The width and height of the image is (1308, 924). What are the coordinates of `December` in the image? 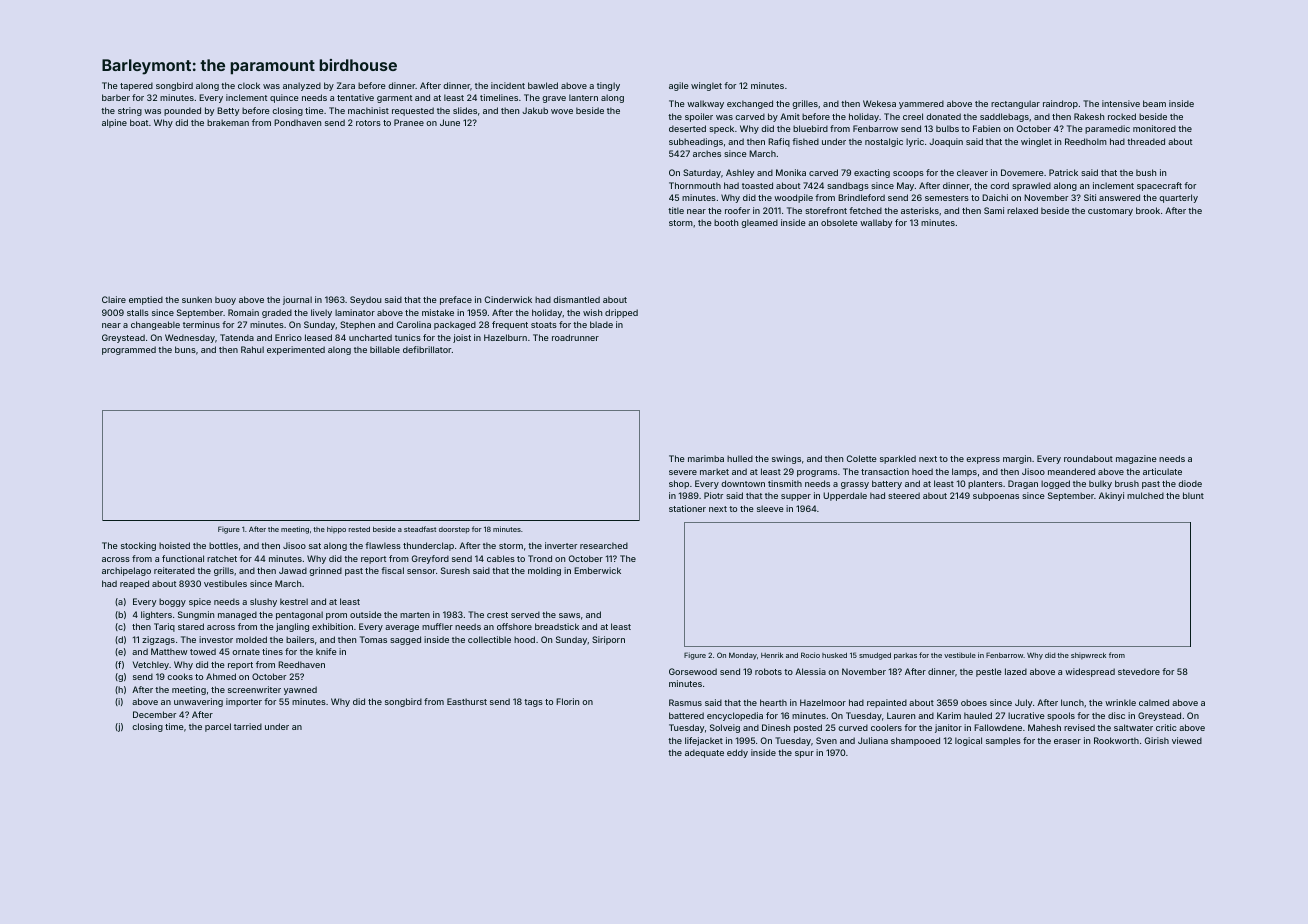 It's located at (154, 714).
